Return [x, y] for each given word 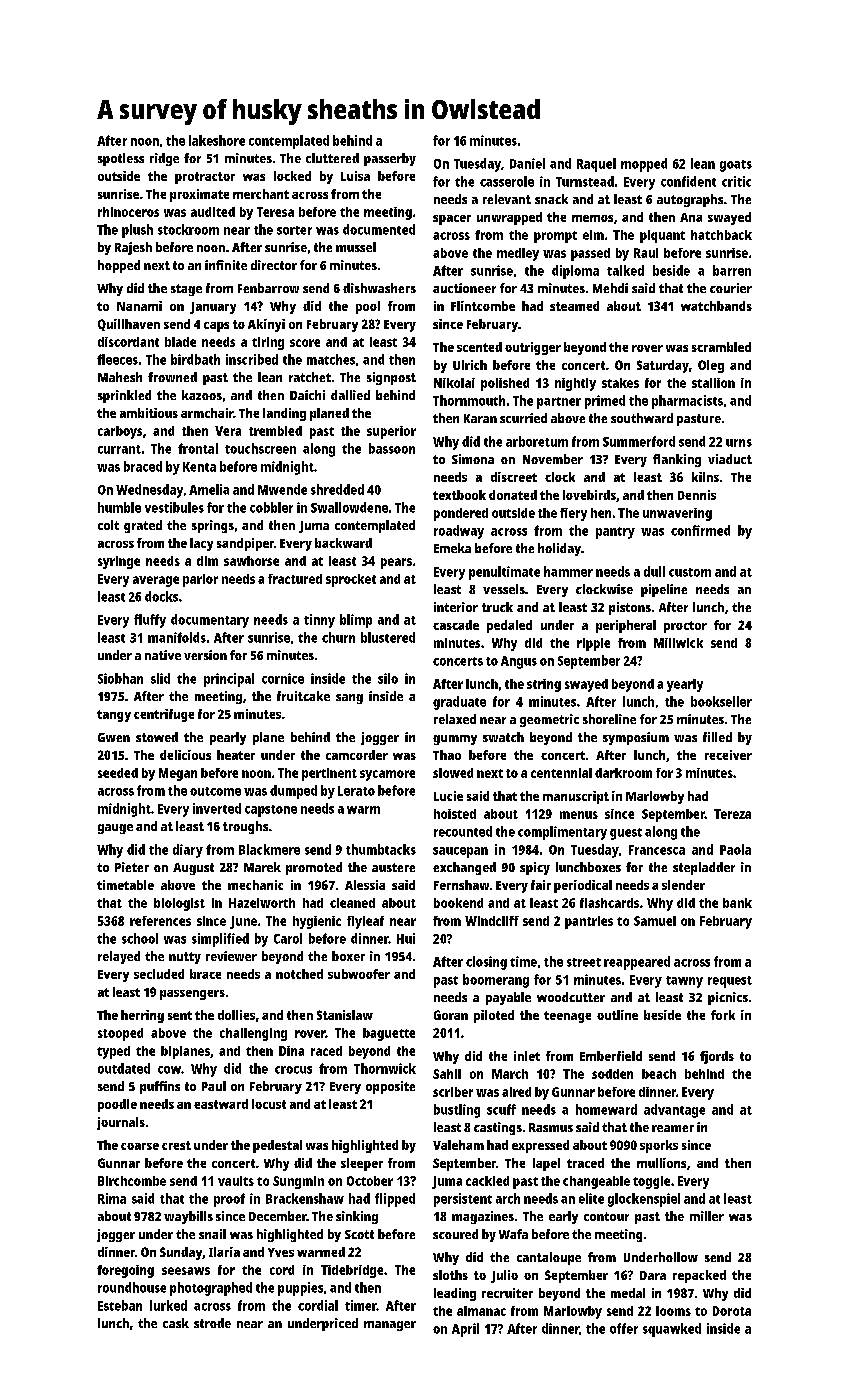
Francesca [657, 850]
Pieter [132, 867]
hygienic [317, 922]
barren [732, 270]
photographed [211, 1289]
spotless [121, 159]
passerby [390, 159]
